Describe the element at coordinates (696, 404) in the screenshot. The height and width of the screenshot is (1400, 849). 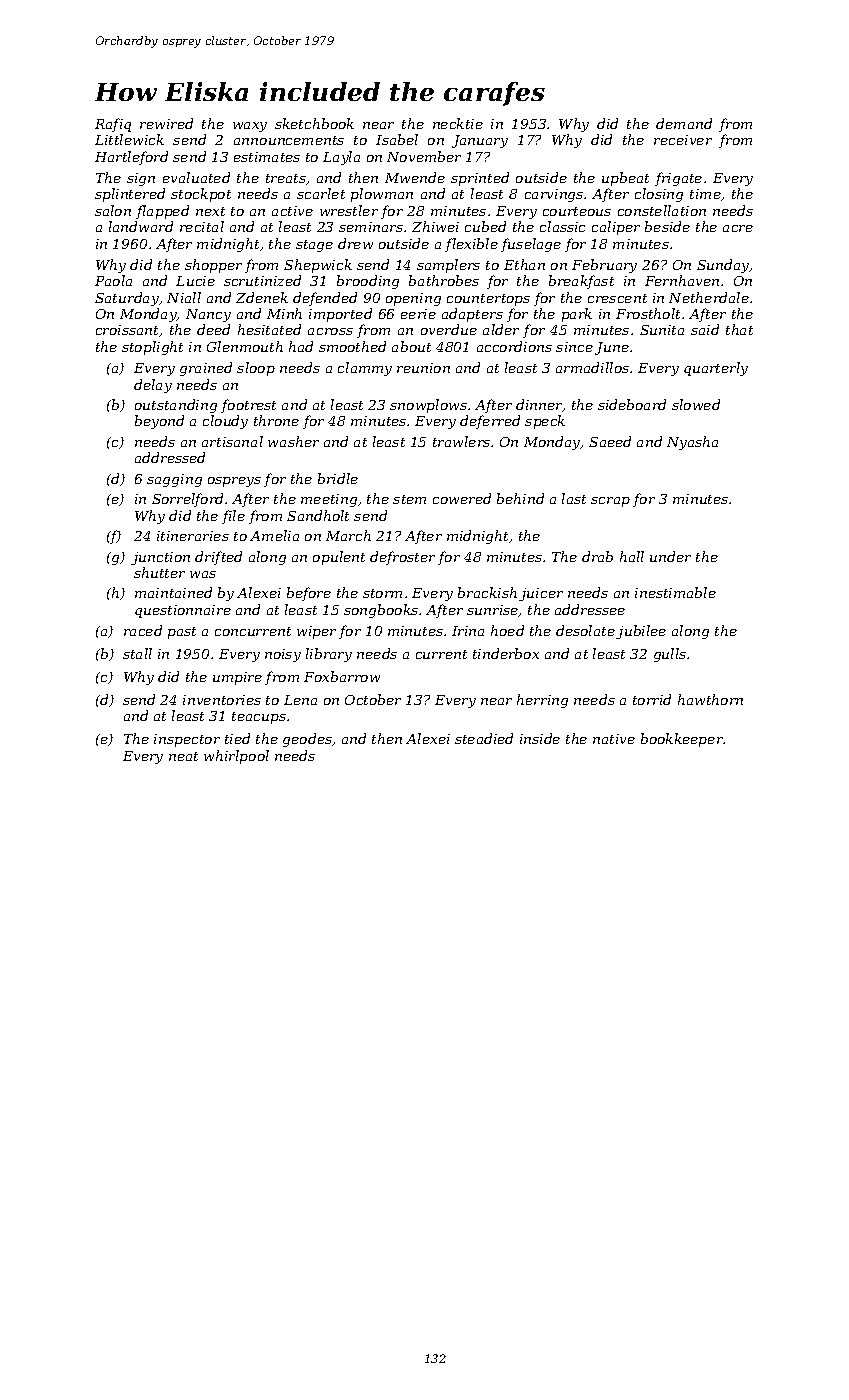
I see `slowed` at that location.
